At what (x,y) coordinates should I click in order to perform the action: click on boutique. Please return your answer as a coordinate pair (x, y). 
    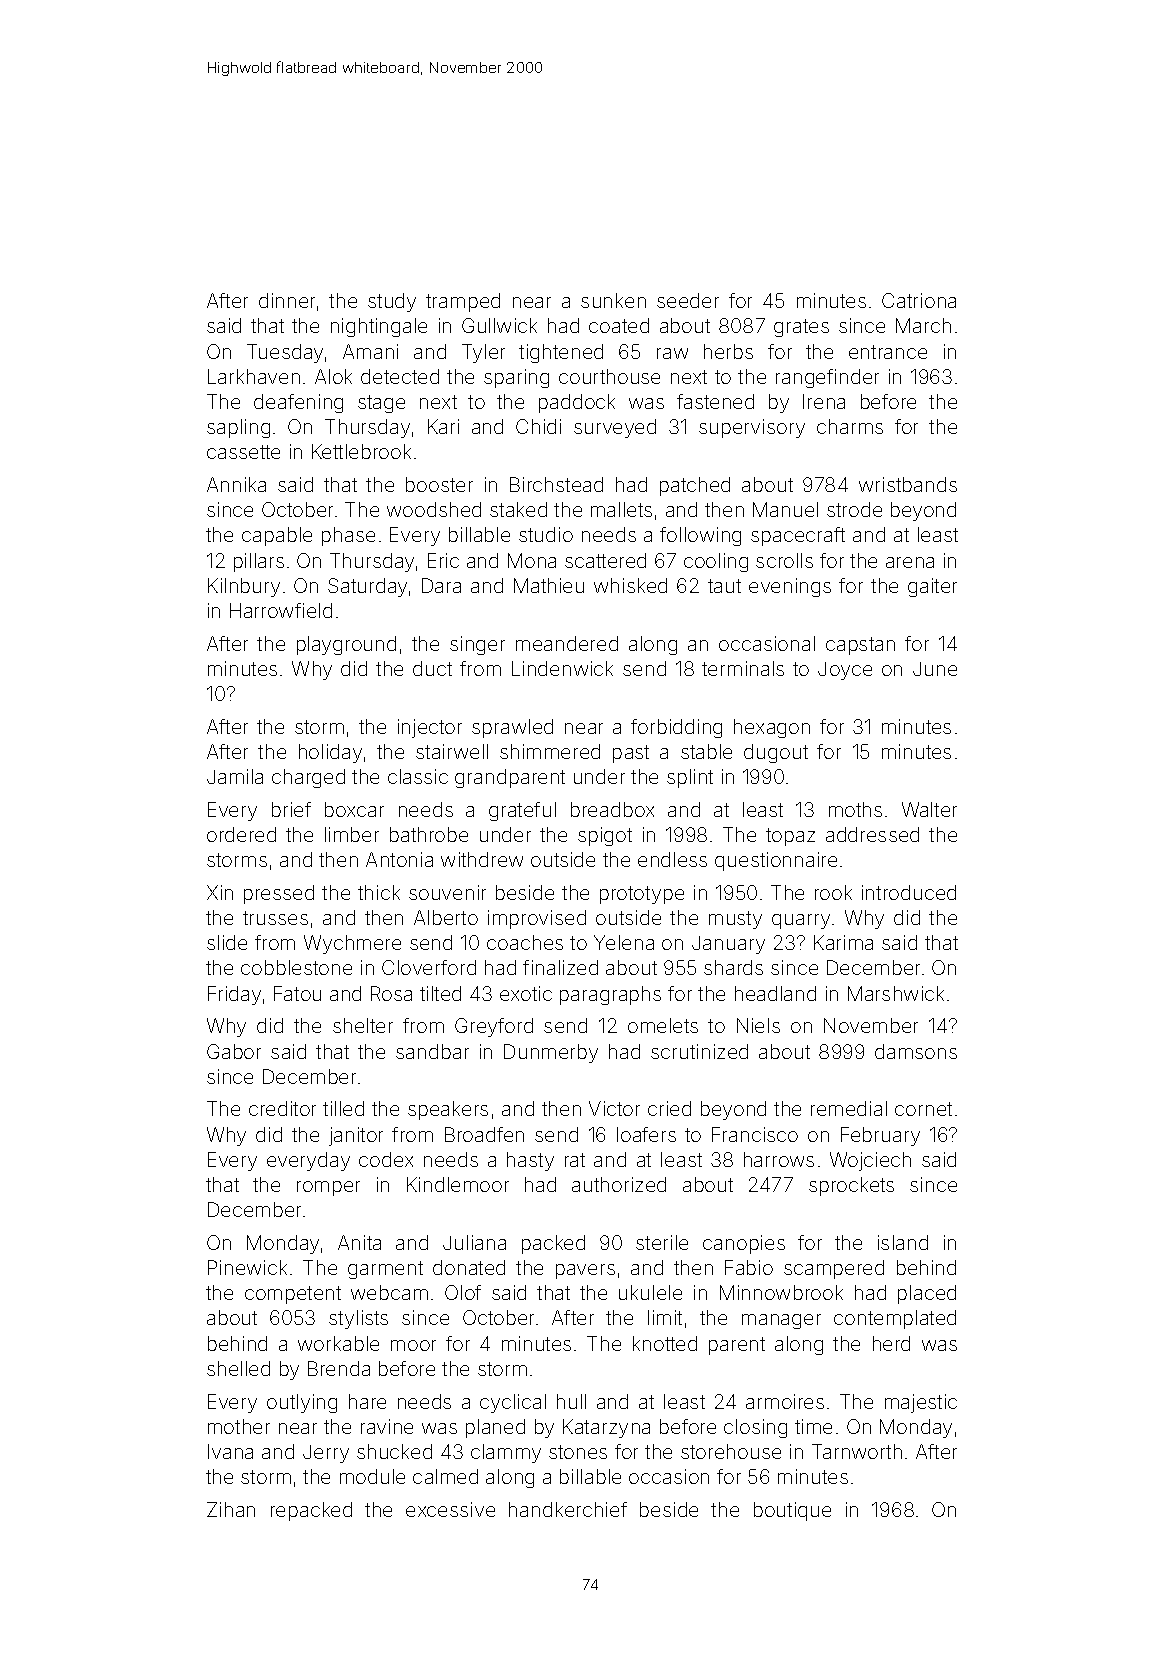
    Looking at the image, I should click on (792, 1511).
